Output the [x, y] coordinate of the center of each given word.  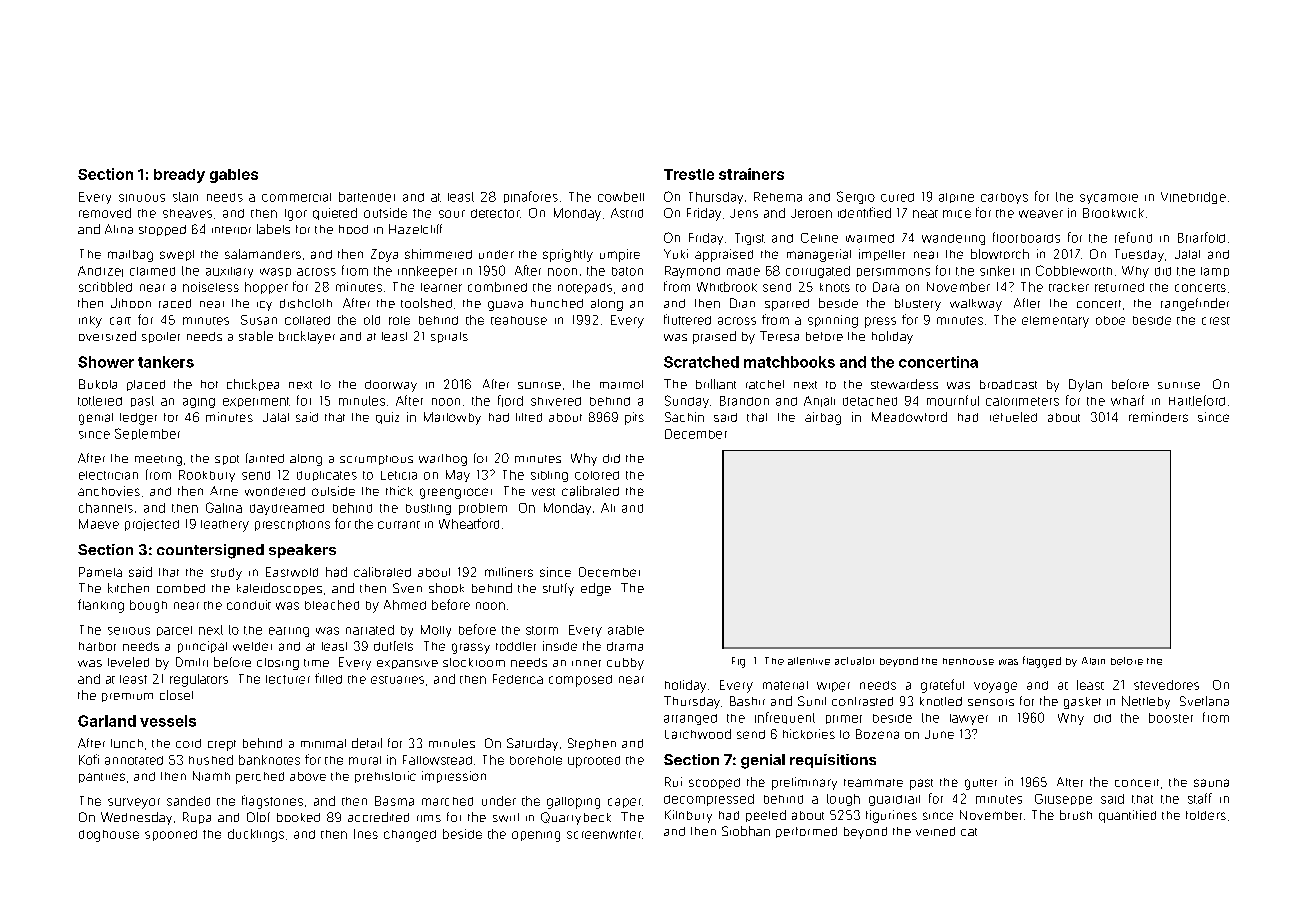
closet [176, 695]
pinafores [531, 197]
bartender [367, 197]
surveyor [134, 803]
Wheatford [469, 523]
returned [1119, 287]
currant [399, 525]
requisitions [833, 761]
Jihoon [131, 303]
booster [1171, 718]
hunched [557, 303]
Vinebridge [1193, 198]
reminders [1158, 417]
